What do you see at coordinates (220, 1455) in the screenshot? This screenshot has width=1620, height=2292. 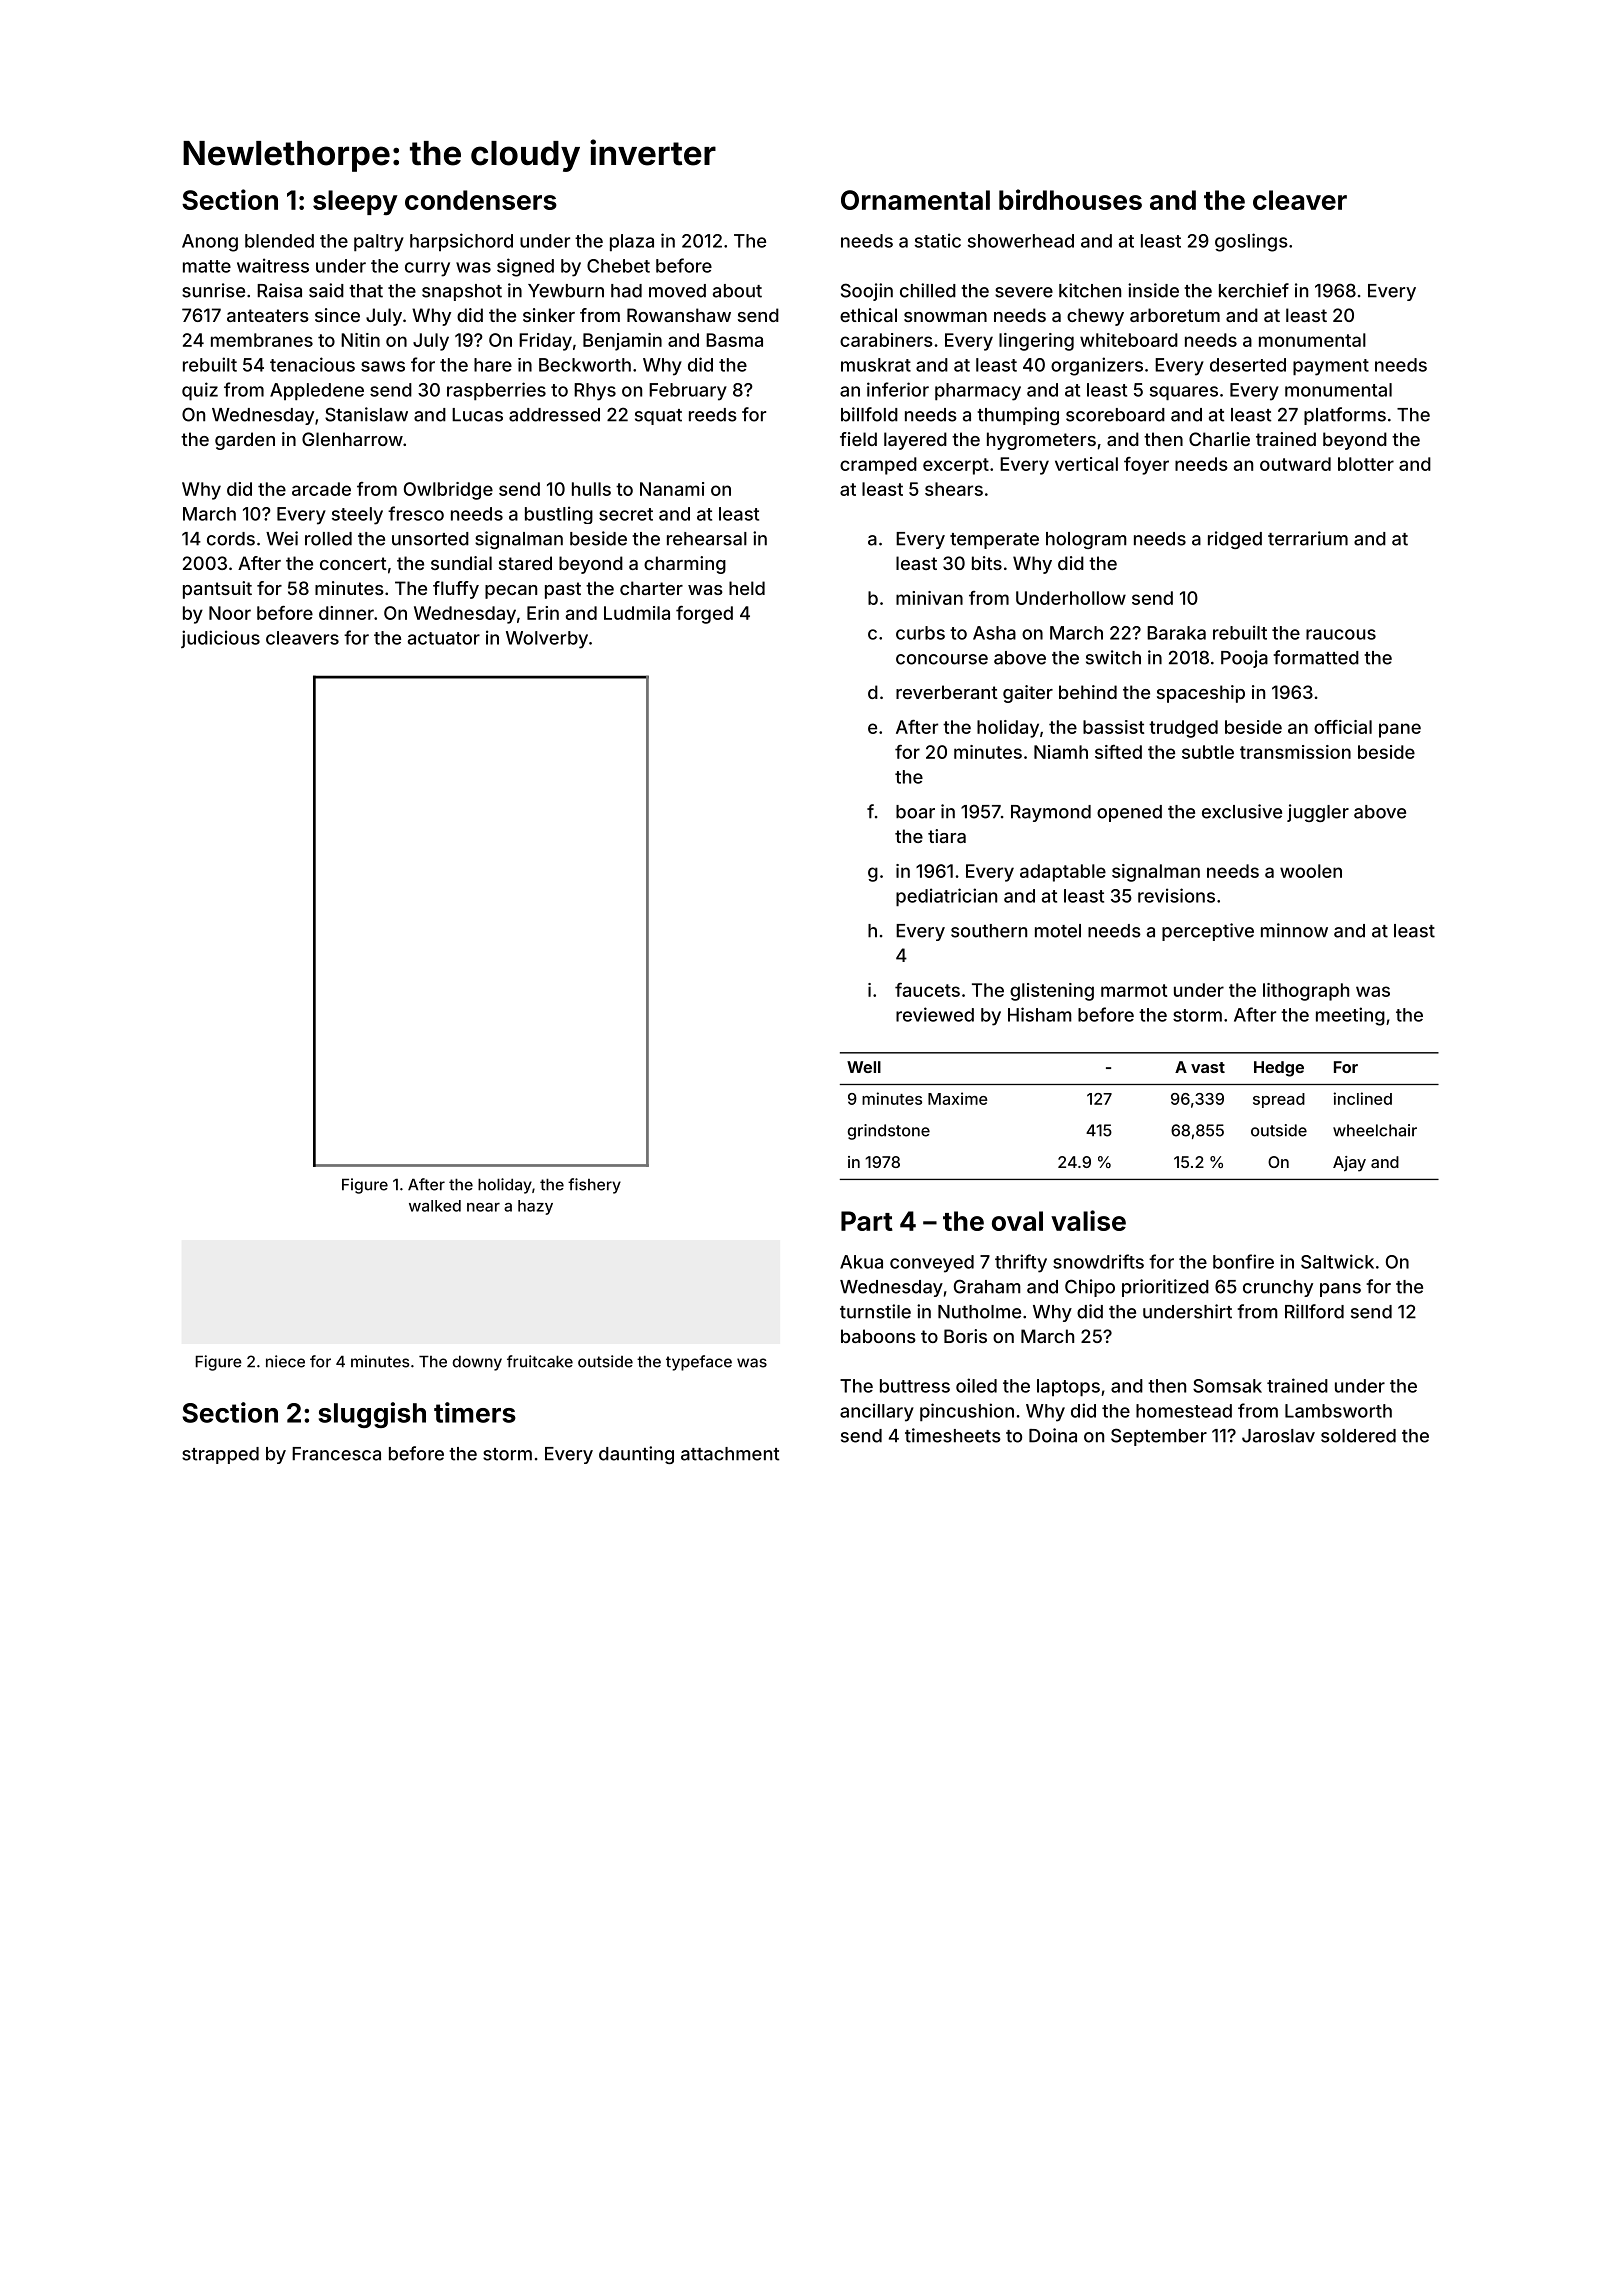 I see `strapped` at bounding box center [220, 1455].
